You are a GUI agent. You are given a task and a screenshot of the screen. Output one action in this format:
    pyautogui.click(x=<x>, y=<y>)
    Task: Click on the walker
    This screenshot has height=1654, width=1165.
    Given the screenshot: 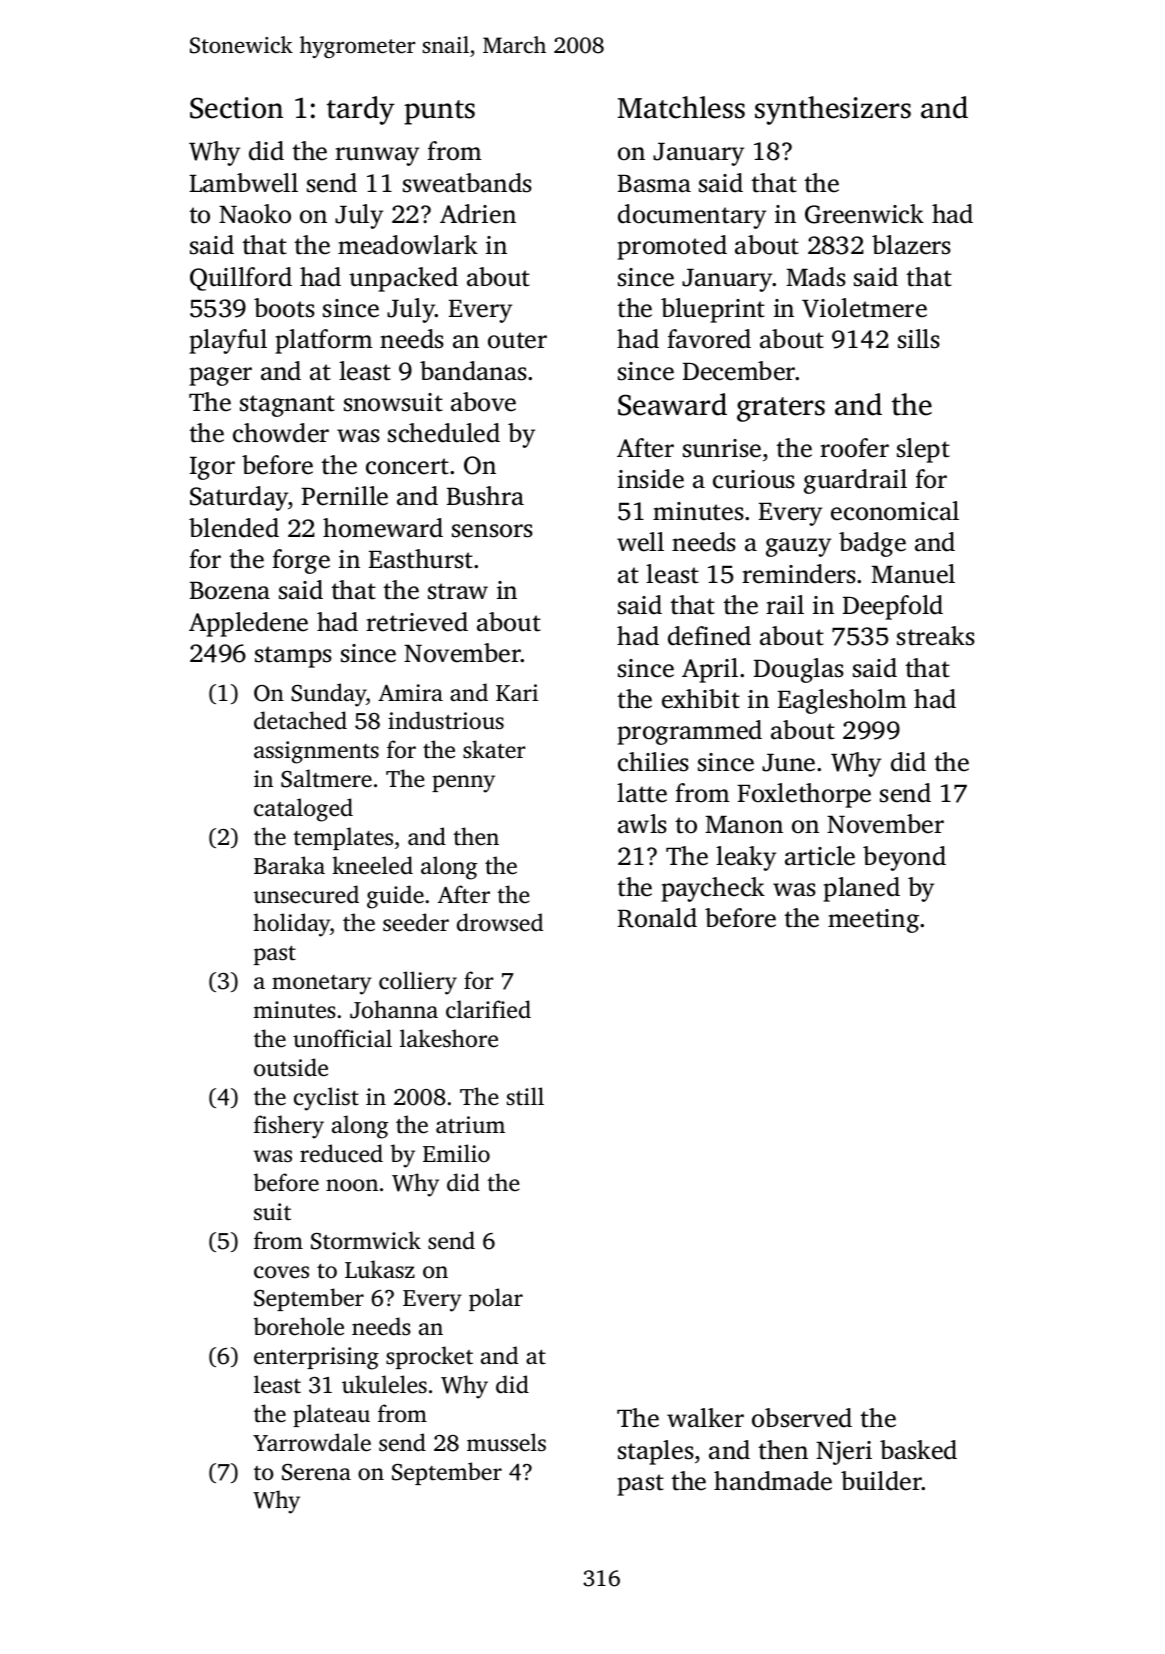 What is the action you would take?
    pyautogui.click(x=705, y=1418)
